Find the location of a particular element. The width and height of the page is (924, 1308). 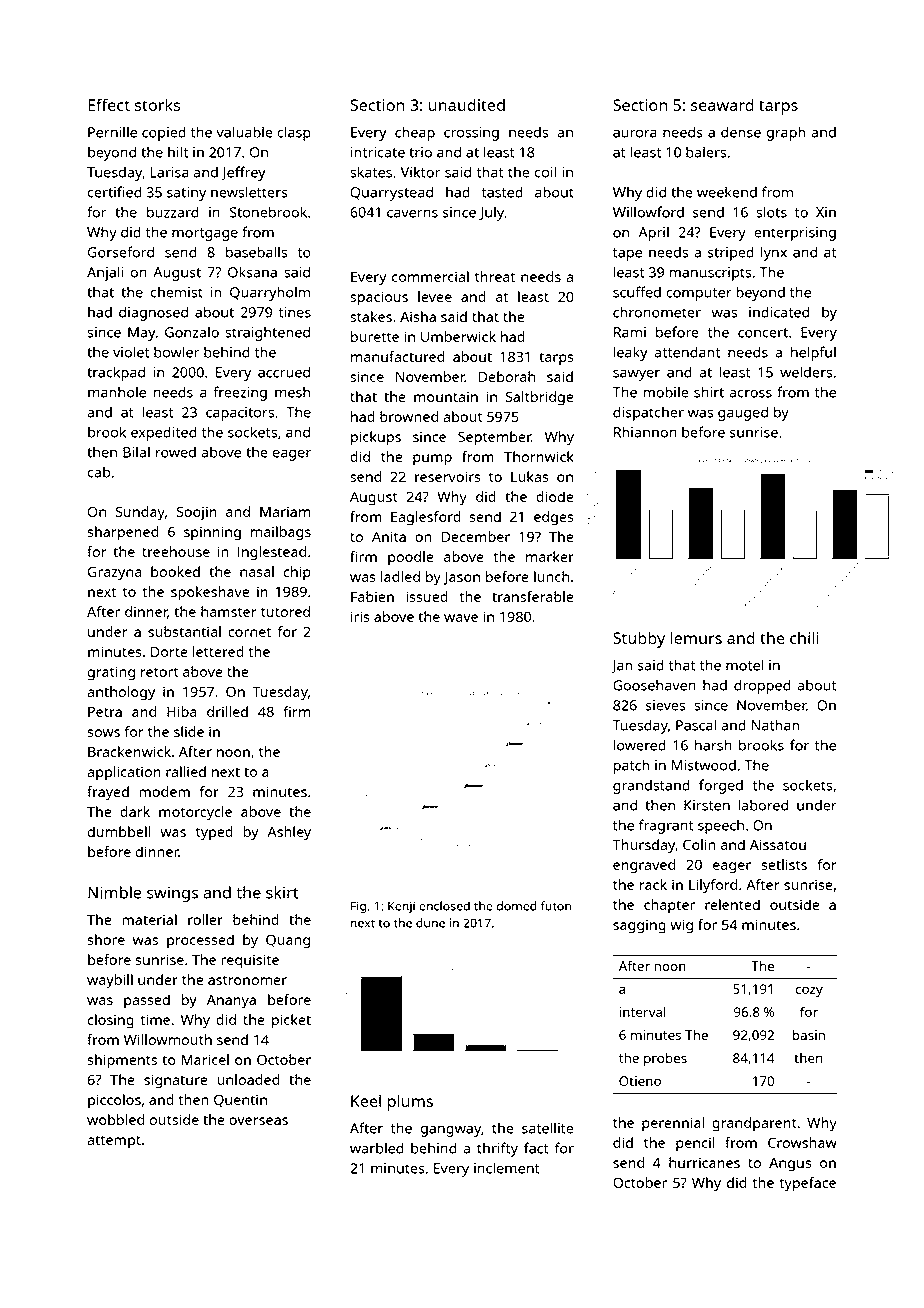

indicated is located at coordinates (779, 312).
